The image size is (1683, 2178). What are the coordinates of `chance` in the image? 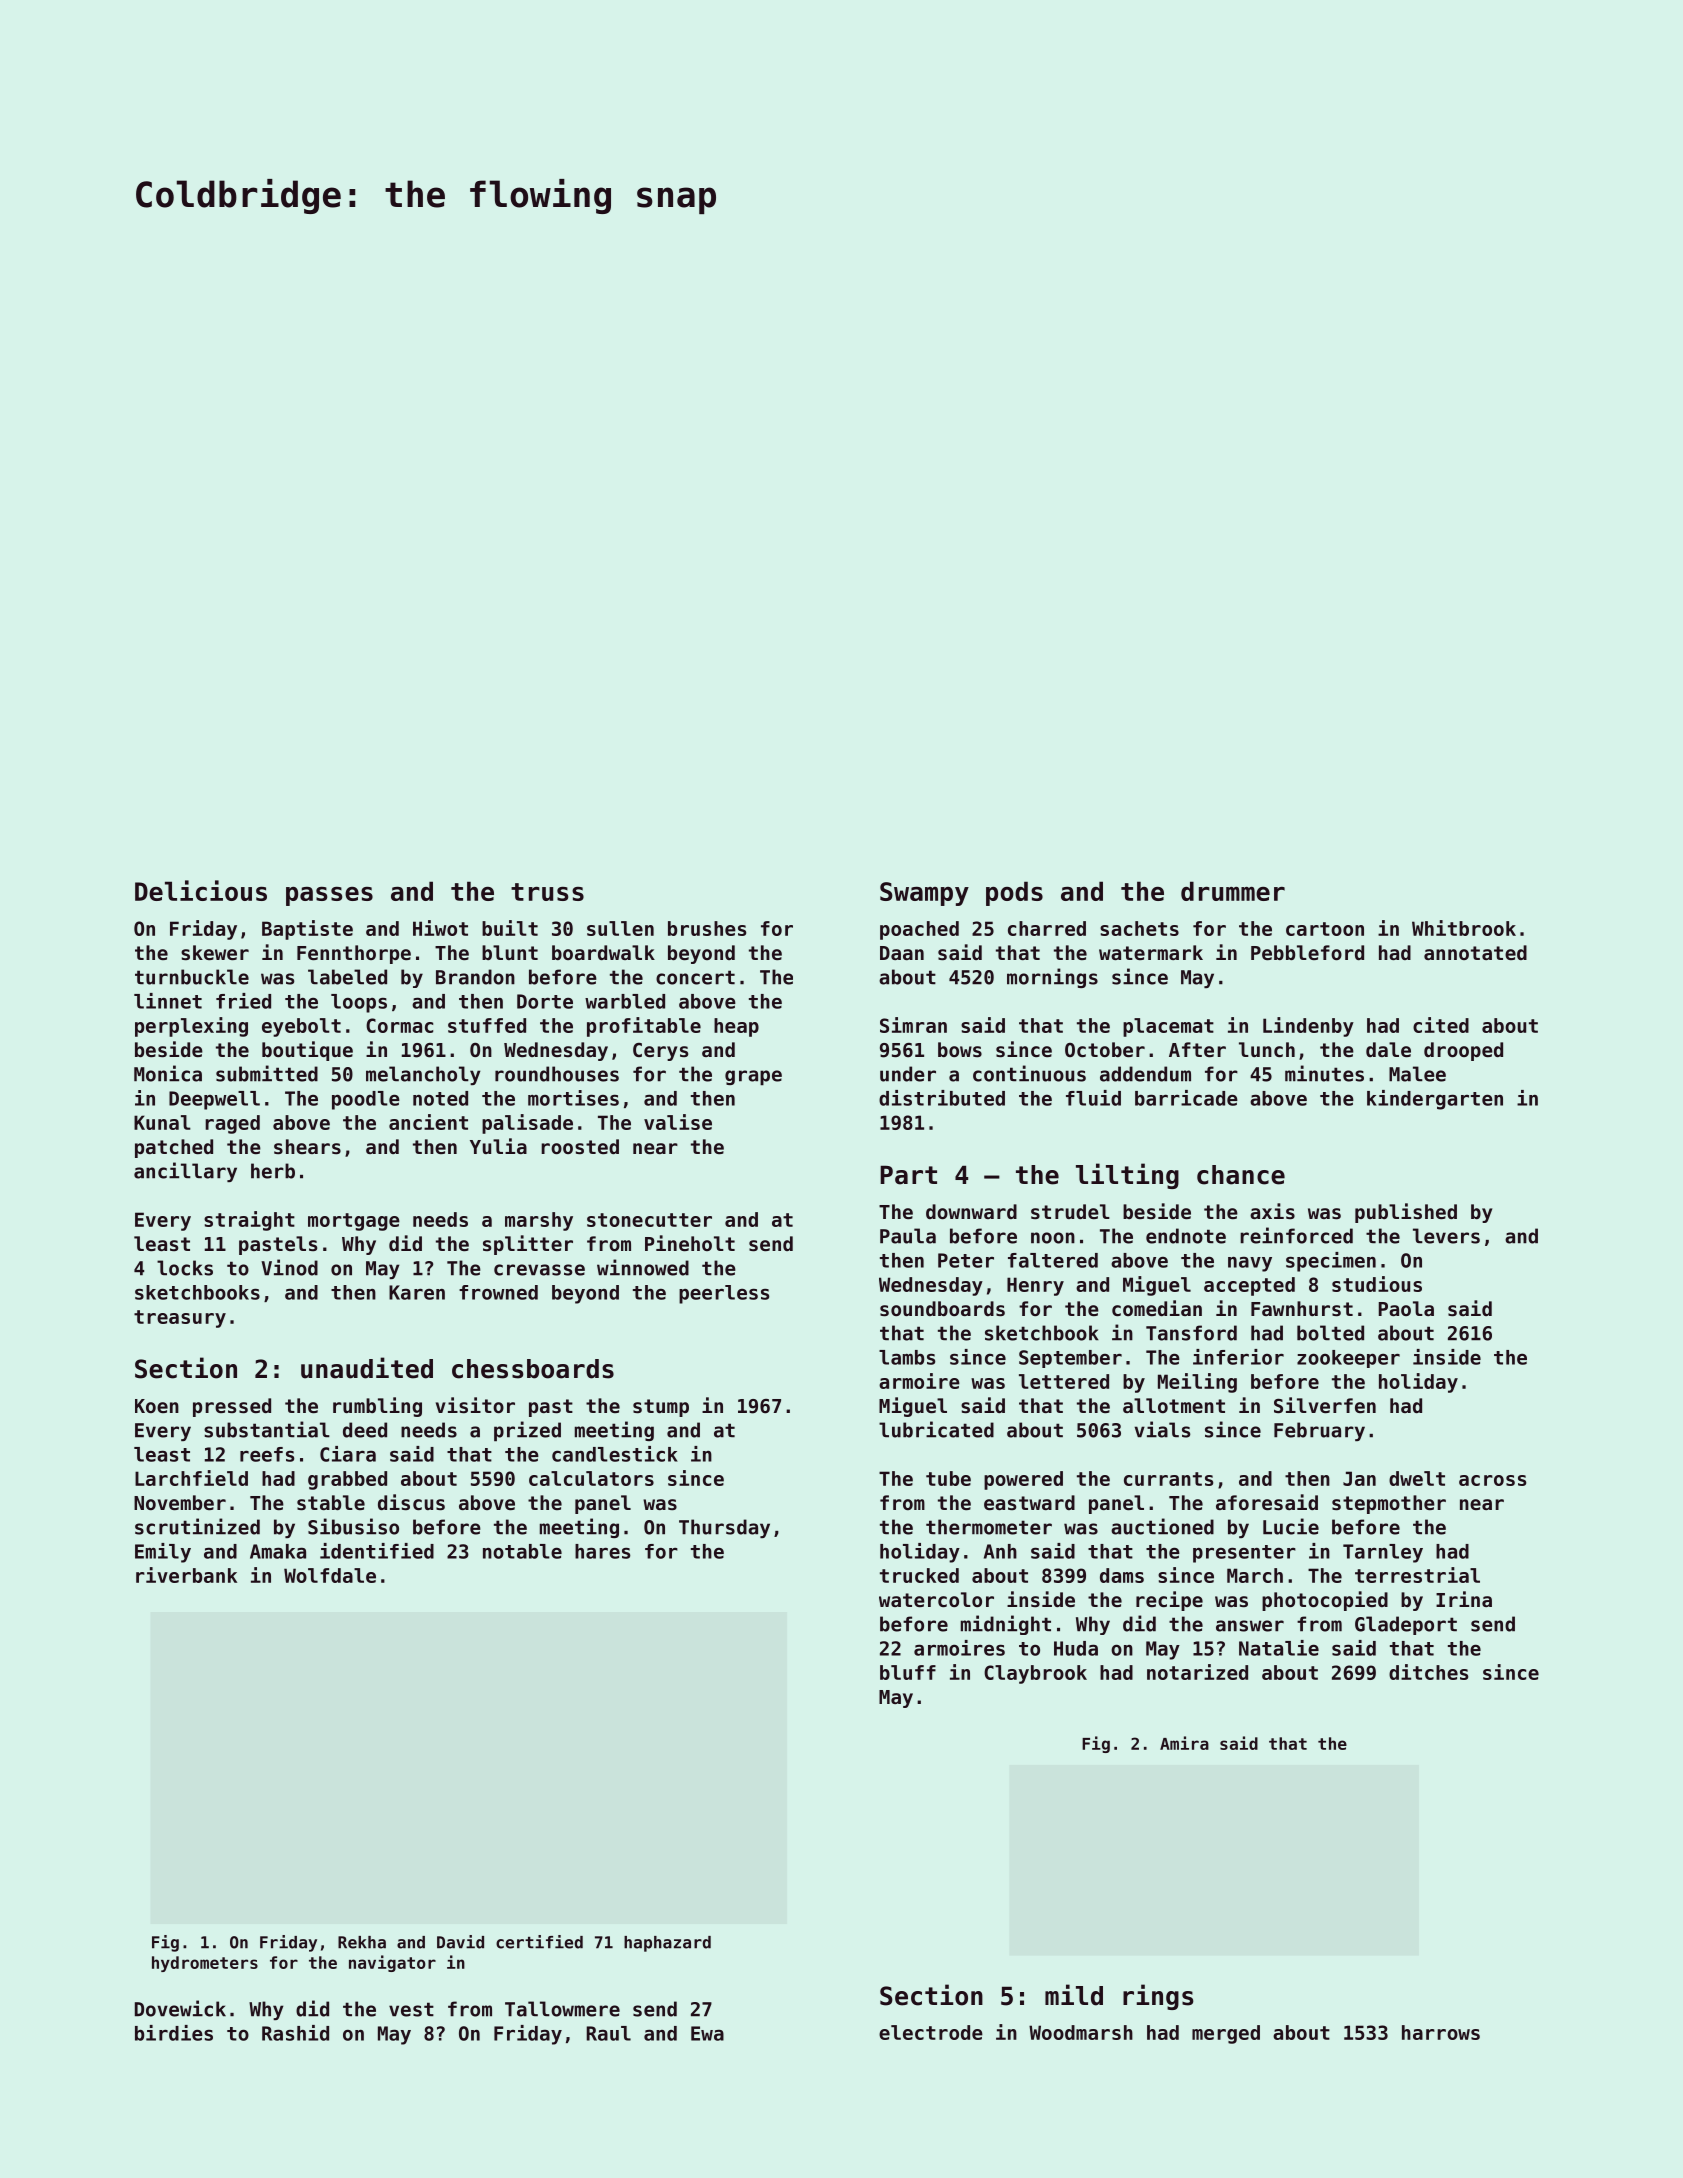 It's located at (1241, 1175).
